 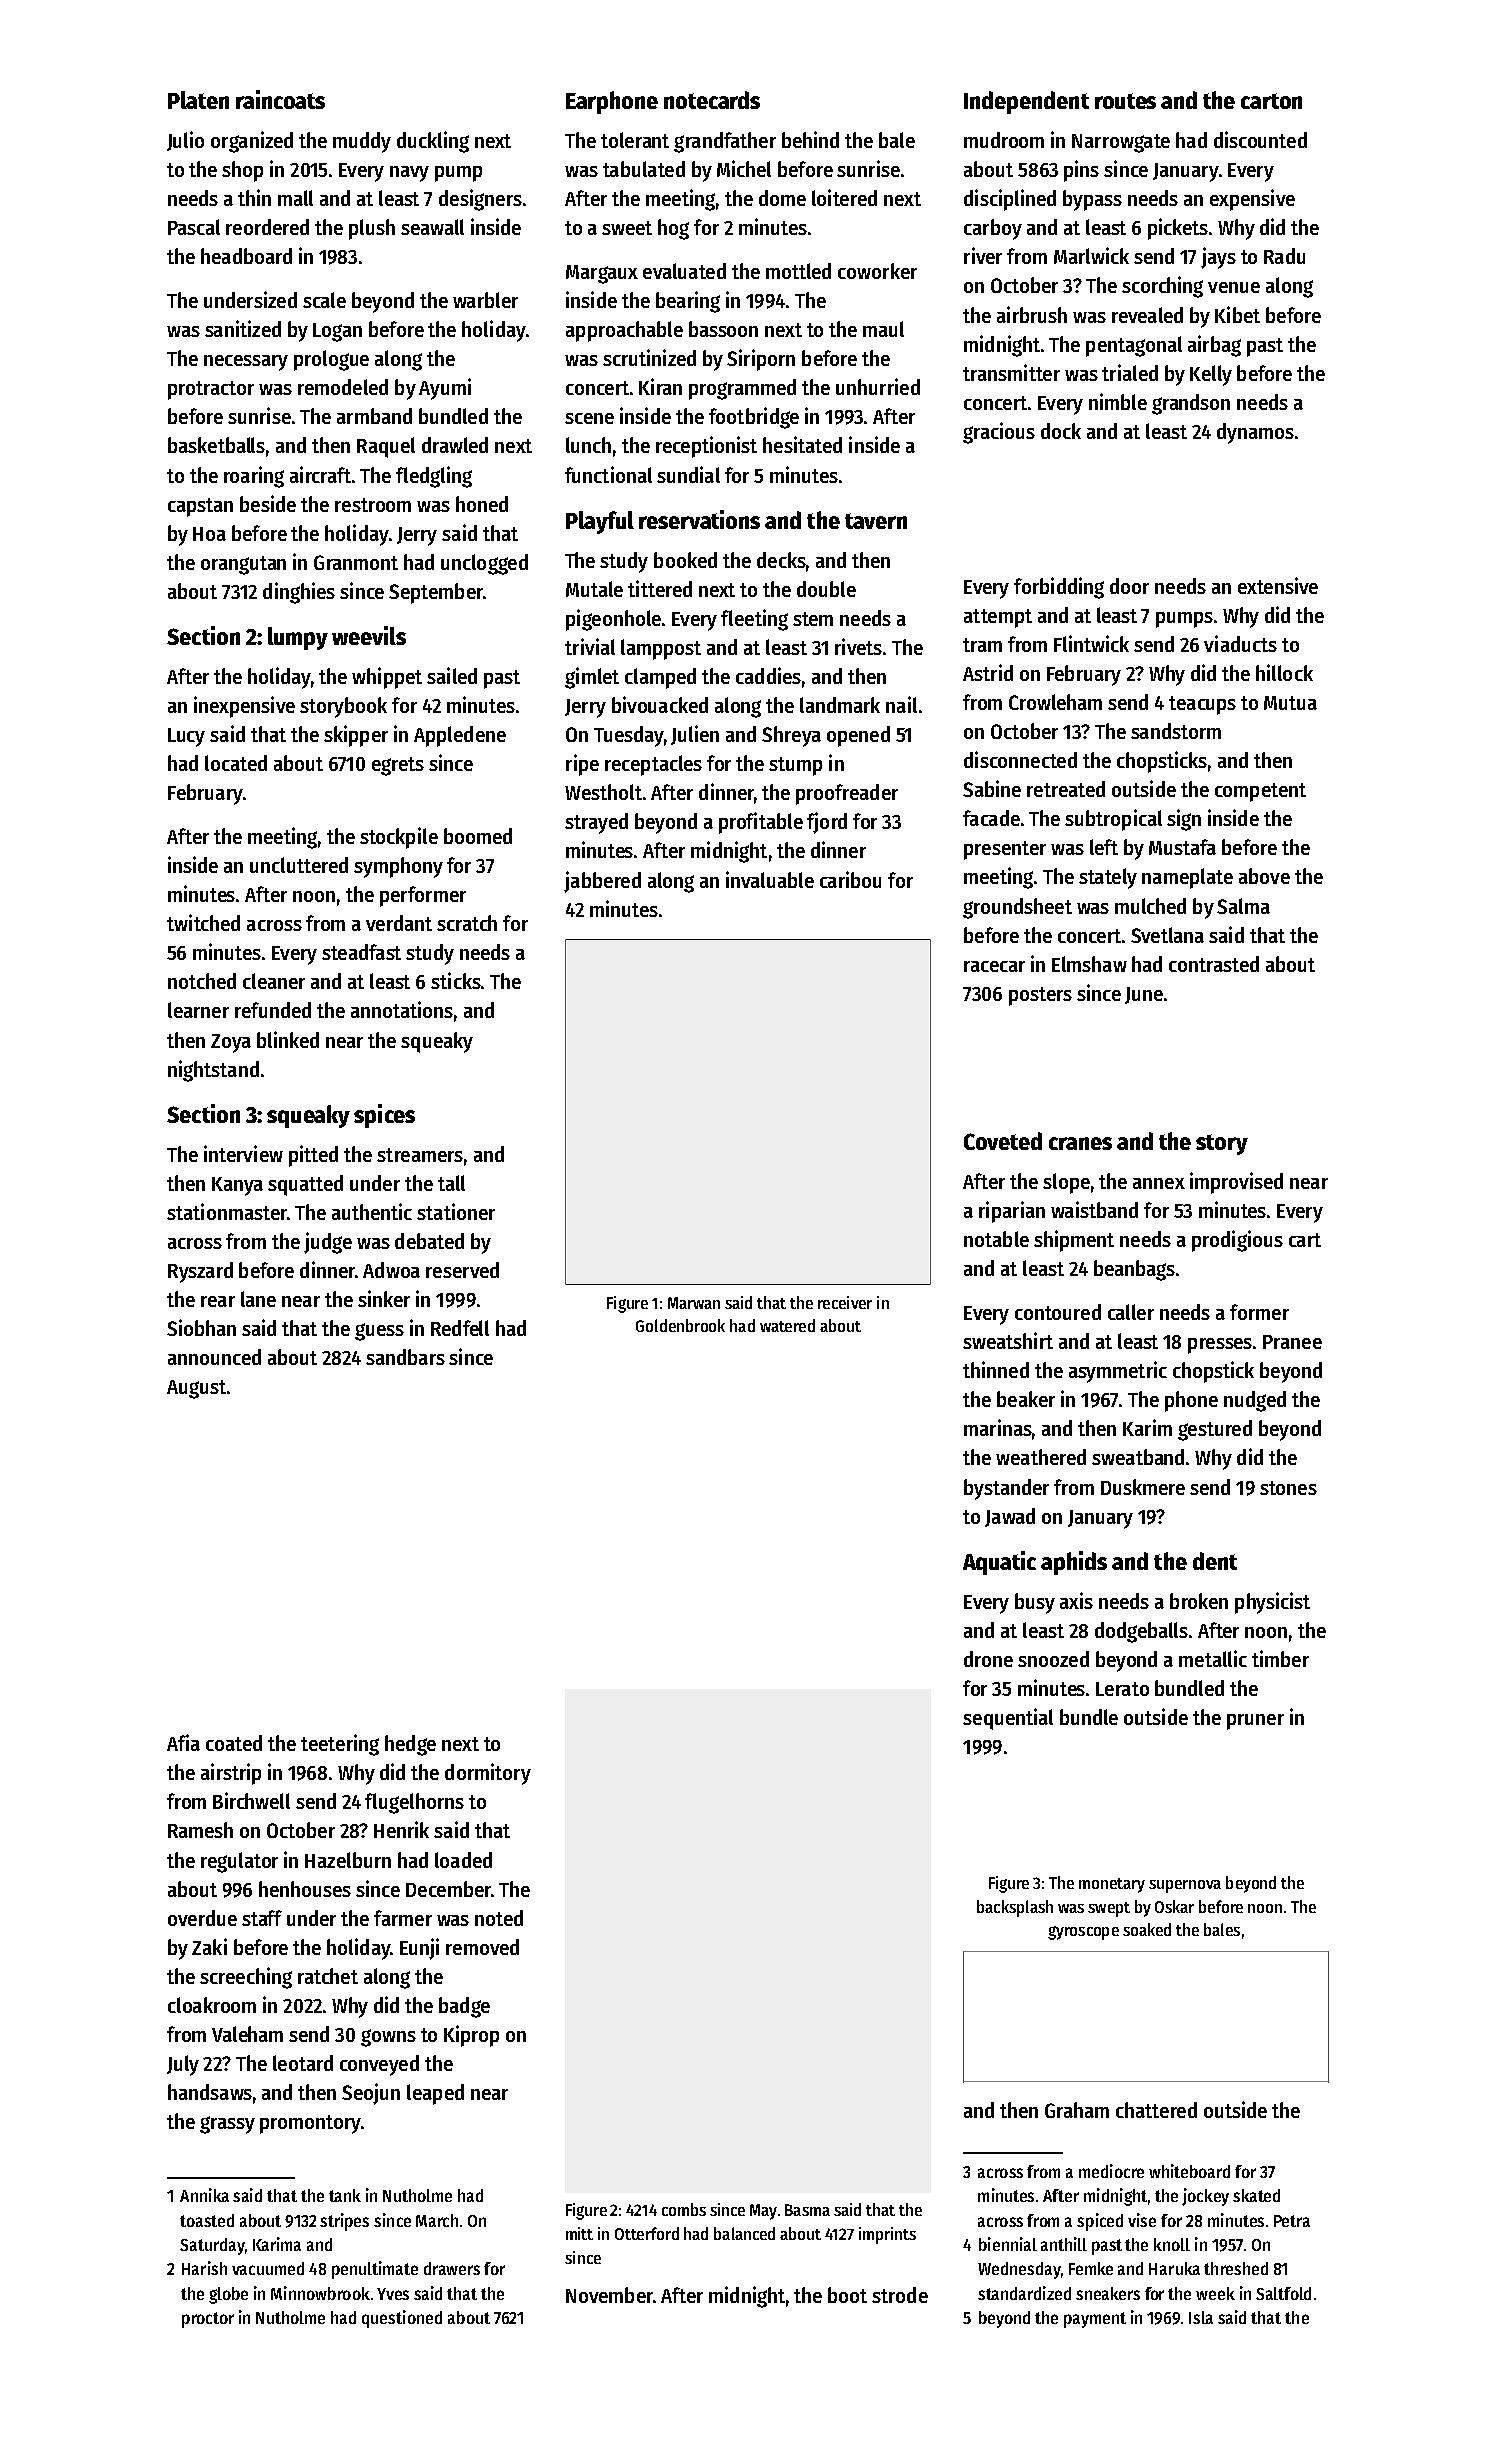 I want to click on receptacles, so click(x=653, y=765).
